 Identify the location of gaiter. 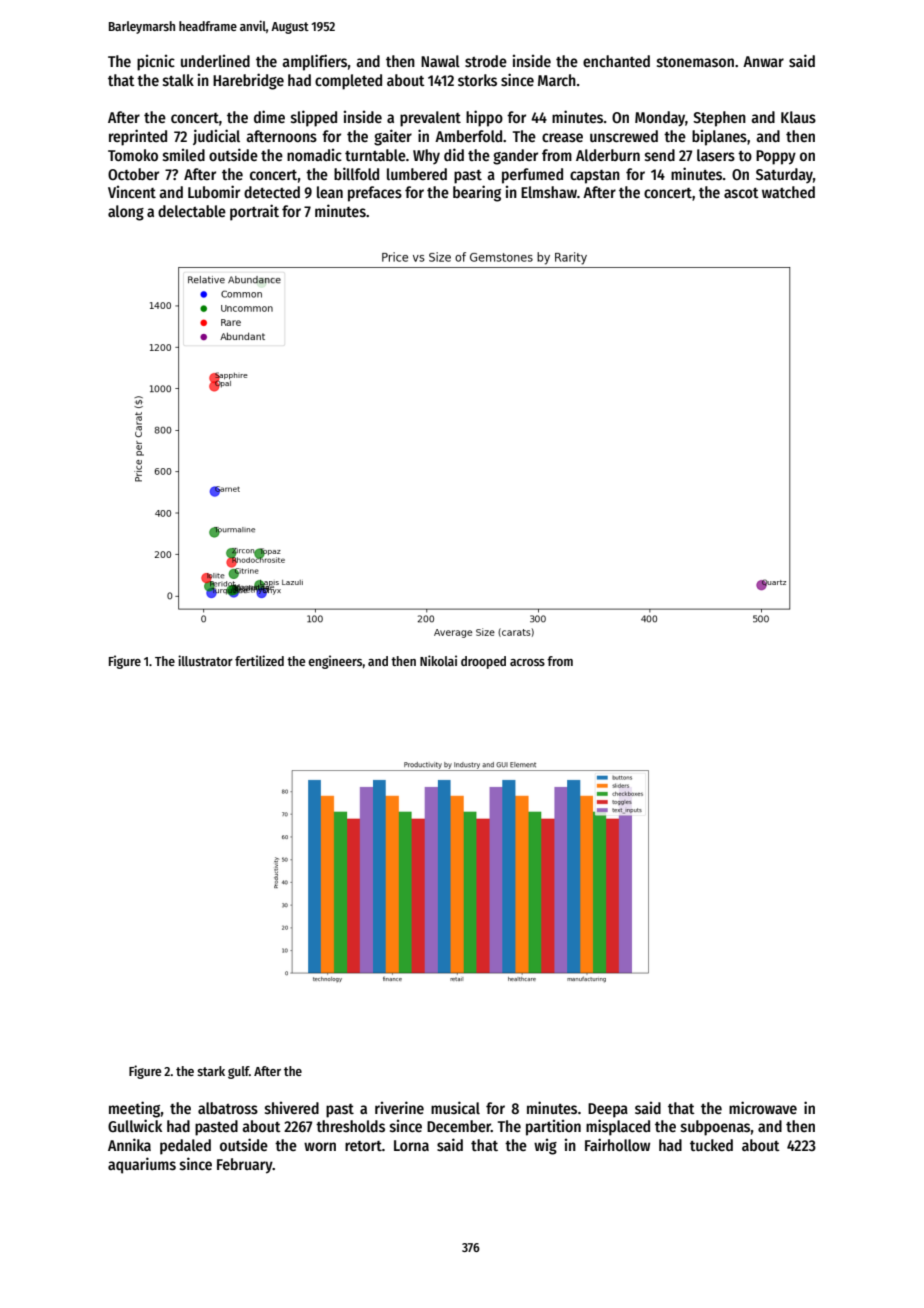
(393, 137).
